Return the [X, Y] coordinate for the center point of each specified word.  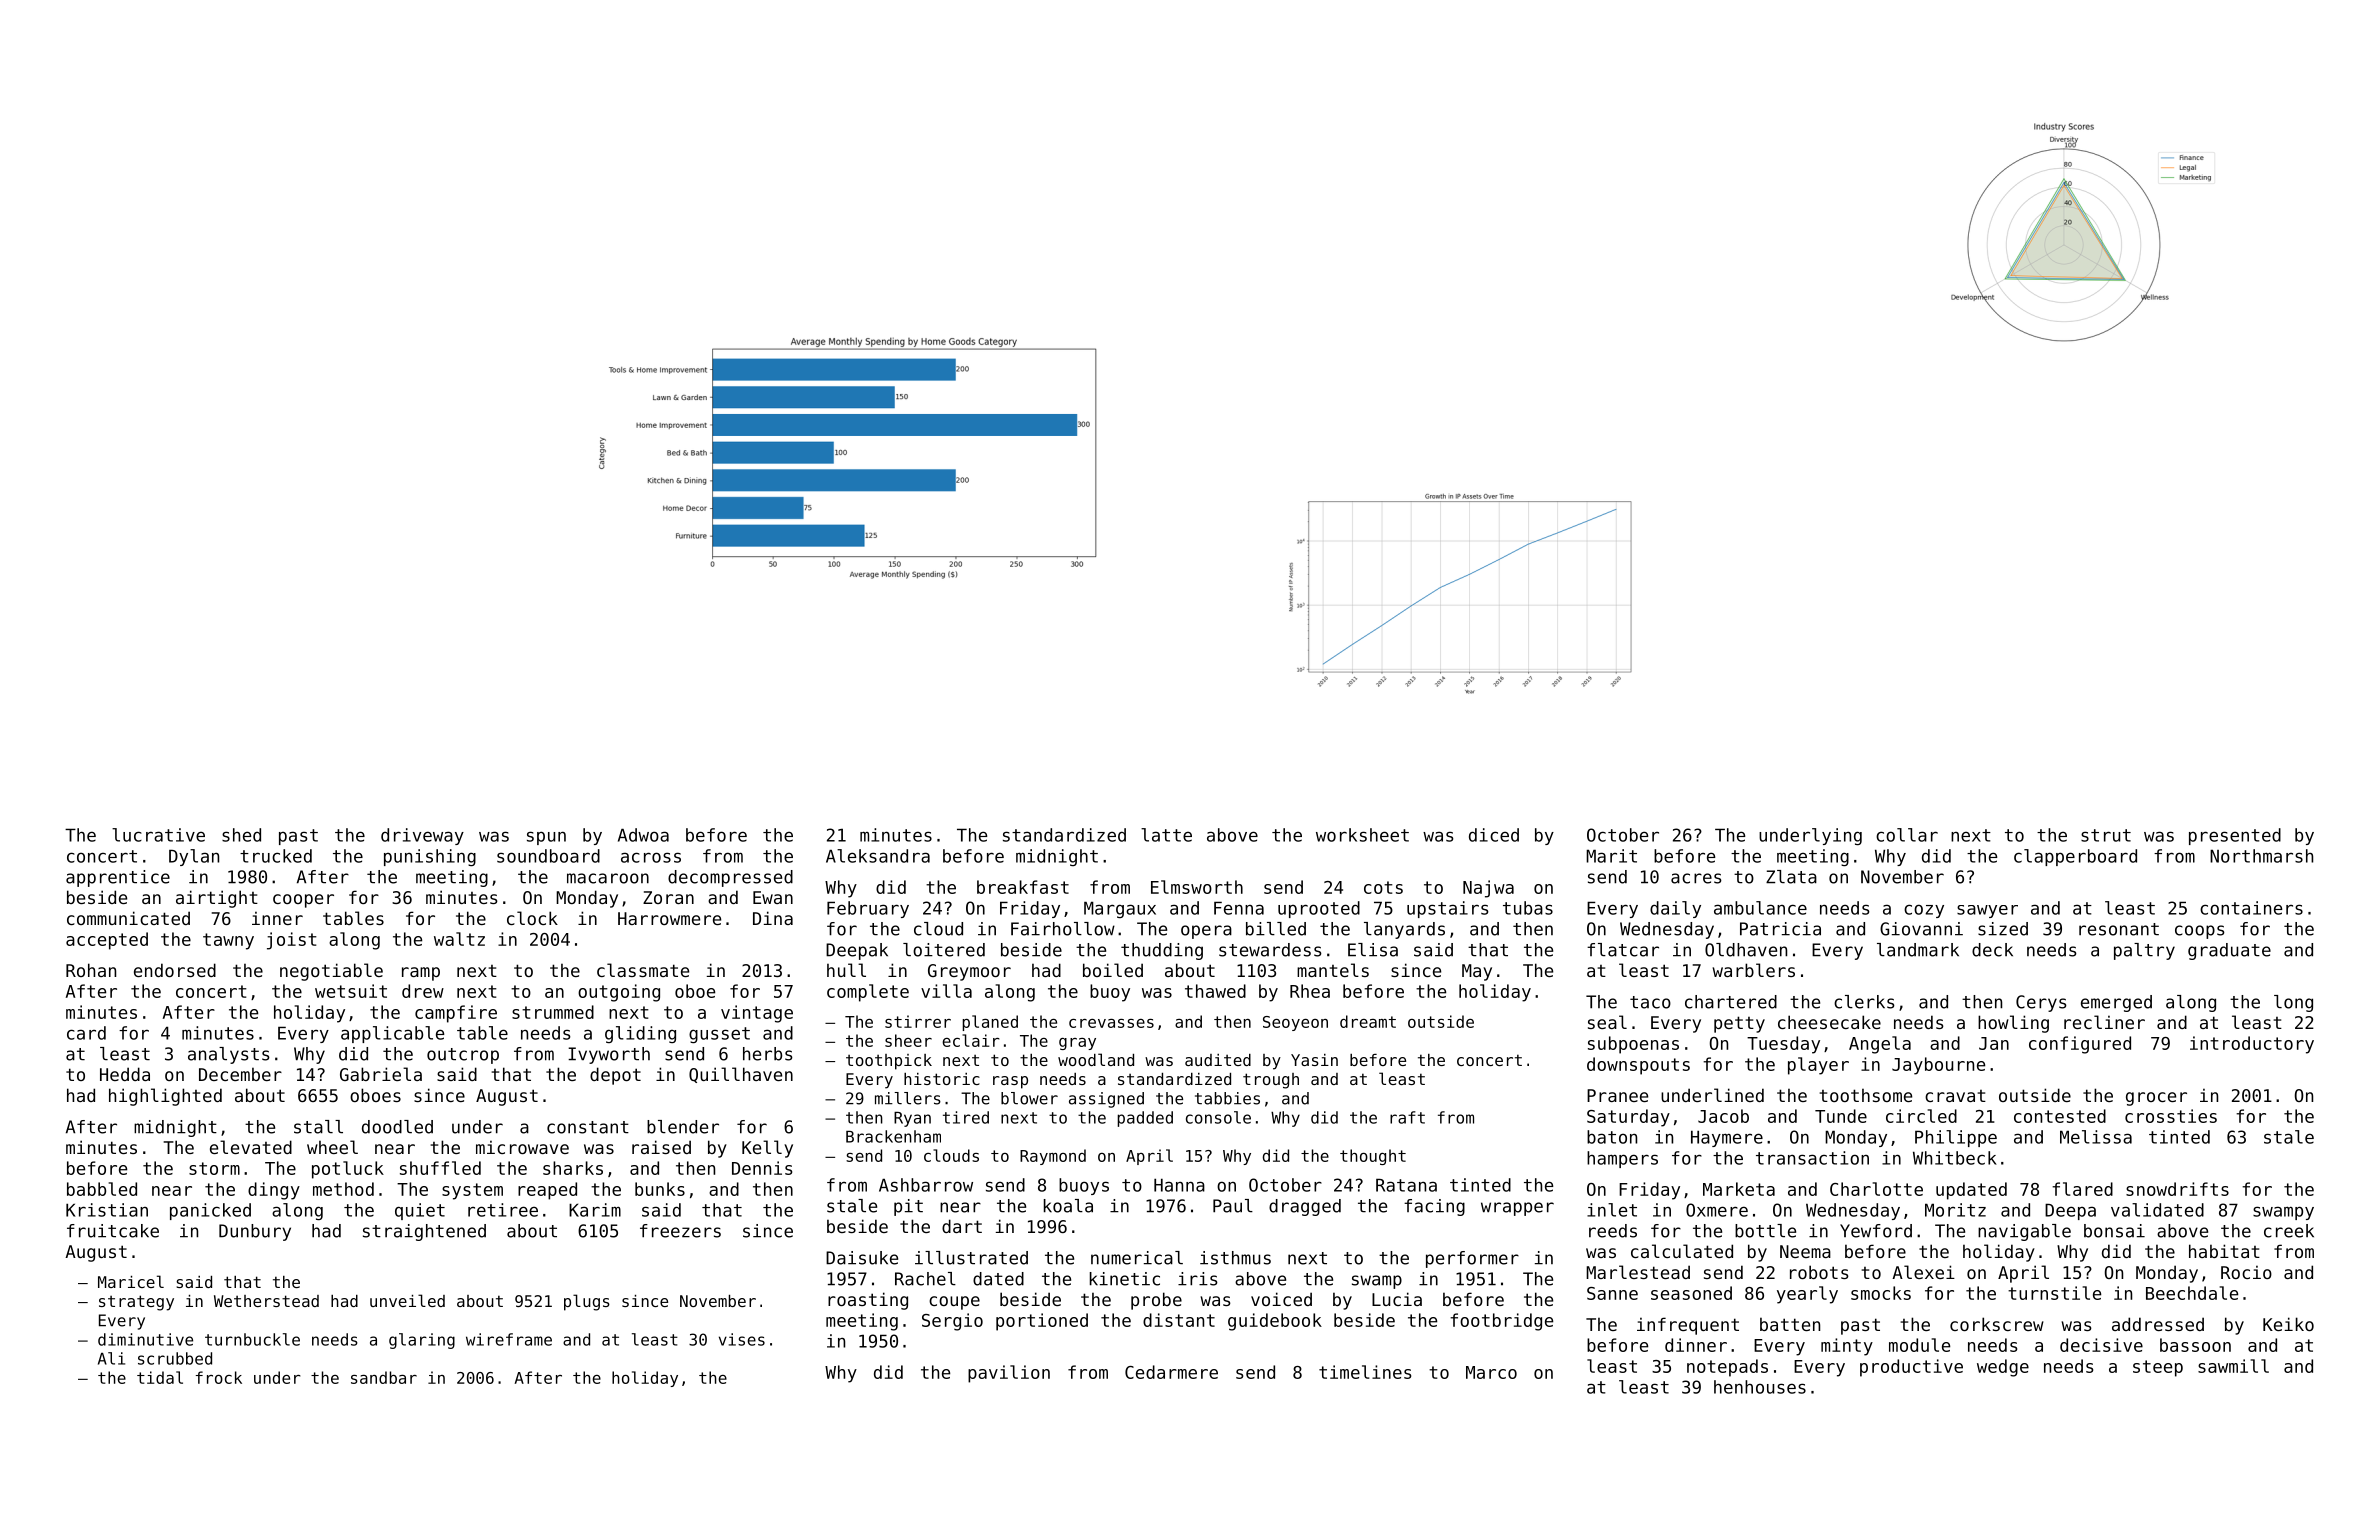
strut [2106, 835]
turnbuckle [252, 1339]
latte [1166, 835]
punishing [430, 857]
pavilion [1009, 1374]
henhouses [1760, 1387]
